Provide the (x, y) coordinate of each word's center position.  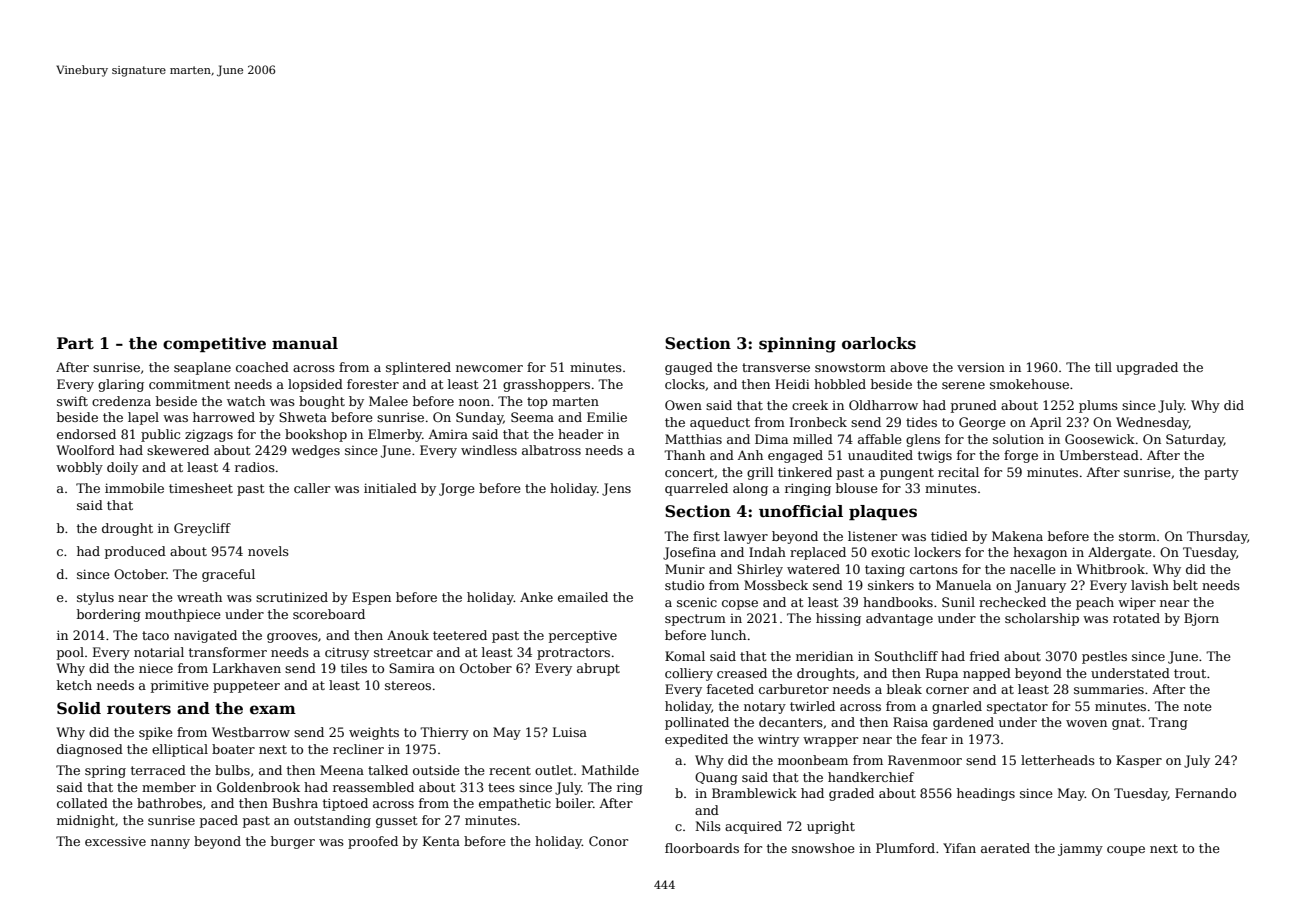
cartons (934, 569)
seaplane (202, 368)
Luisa (570, 732)
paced (219, 821)
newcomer (489, 368)
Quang (716, 778)
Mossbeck (776, 585)
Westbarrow (251, 732)
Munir (685, 569)
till (1103, 367)
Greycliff (202, 529)
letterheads (1058, 760)
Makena (1017, 536)
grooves (292, 638)
